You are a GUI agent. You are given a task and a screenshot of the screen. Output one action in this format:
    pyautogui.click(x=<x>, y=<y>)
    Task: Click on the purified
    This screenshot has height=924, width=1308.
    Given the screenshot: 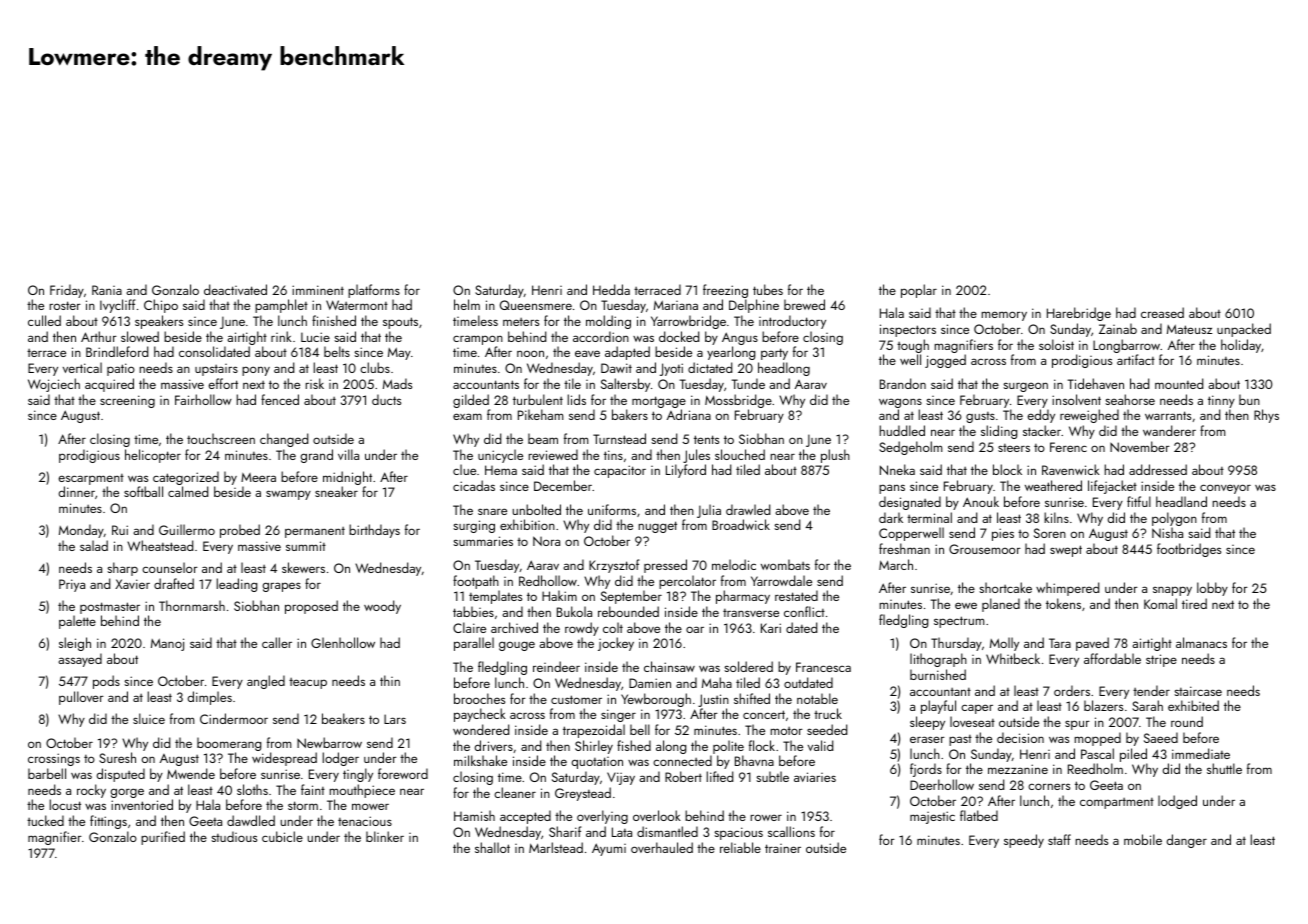 What is the action you would take?
    pyautogui.click(x=163, y=838)
